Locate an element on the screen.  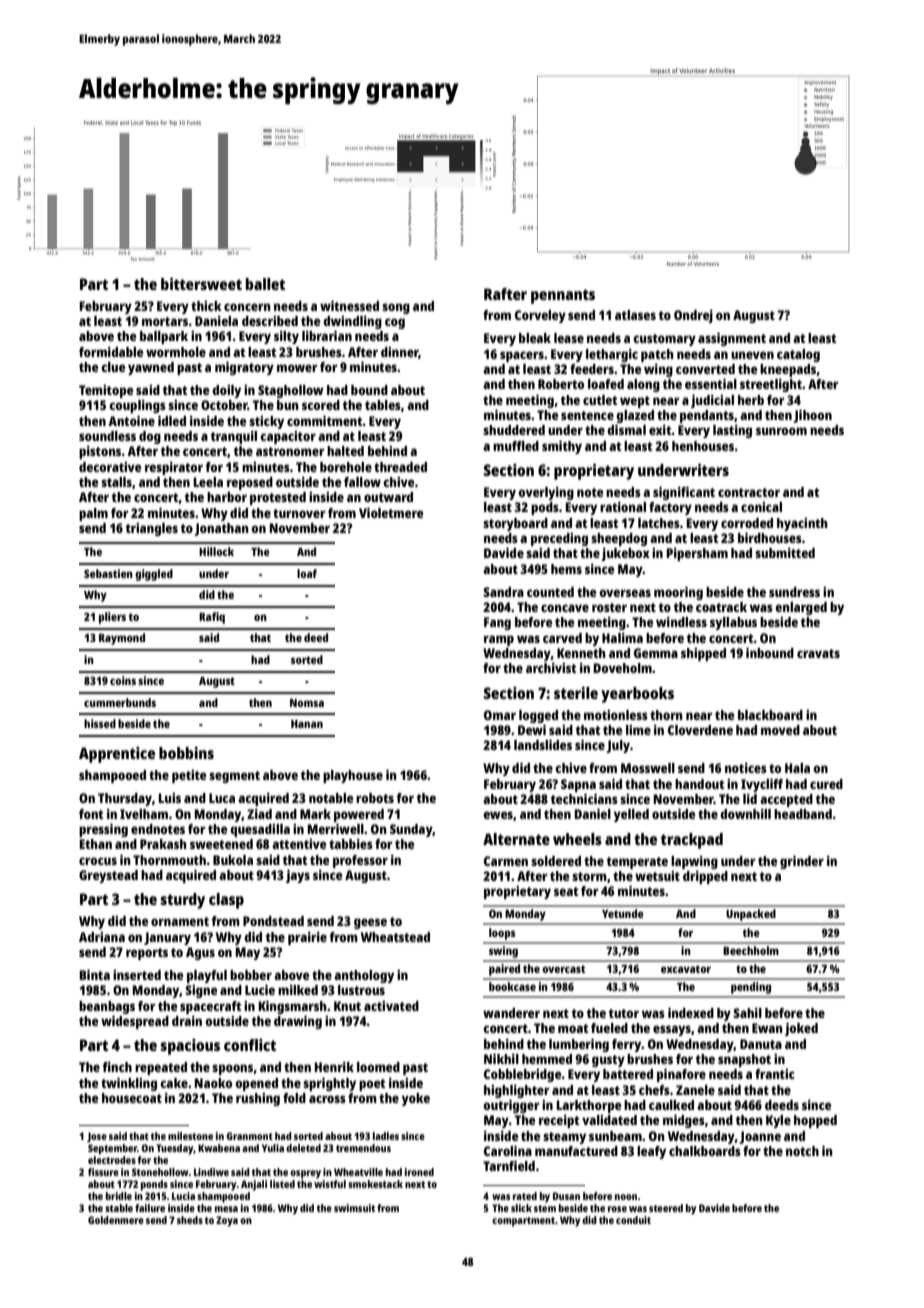
Goldenmere is located at coordinates (116, 1220).
